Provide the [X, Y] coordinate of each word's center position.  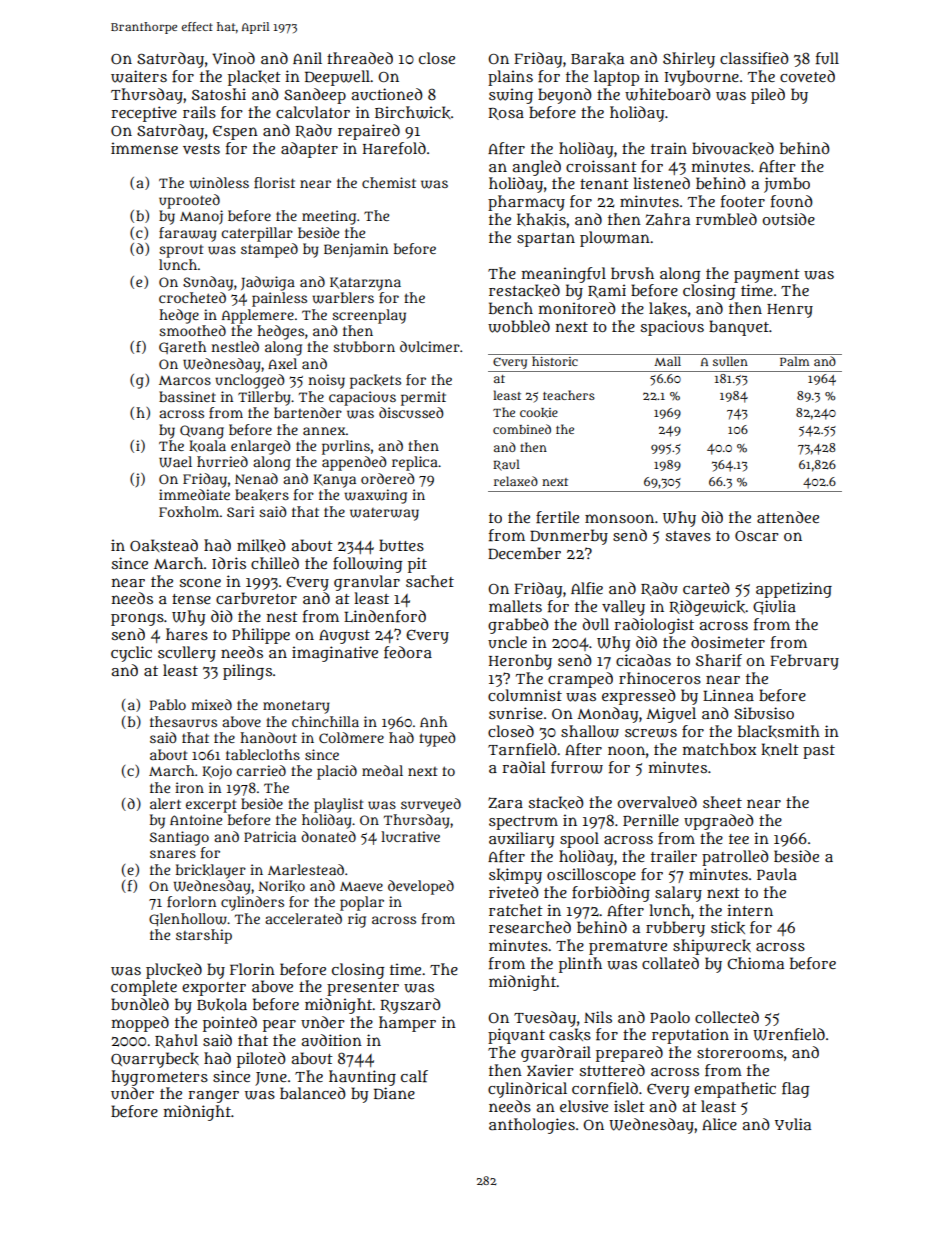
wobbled [519, 326]
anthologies [532, 1126]
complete [144, 988]
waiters [139, 76]
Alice [719, 1124]
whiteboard [668, 94]
